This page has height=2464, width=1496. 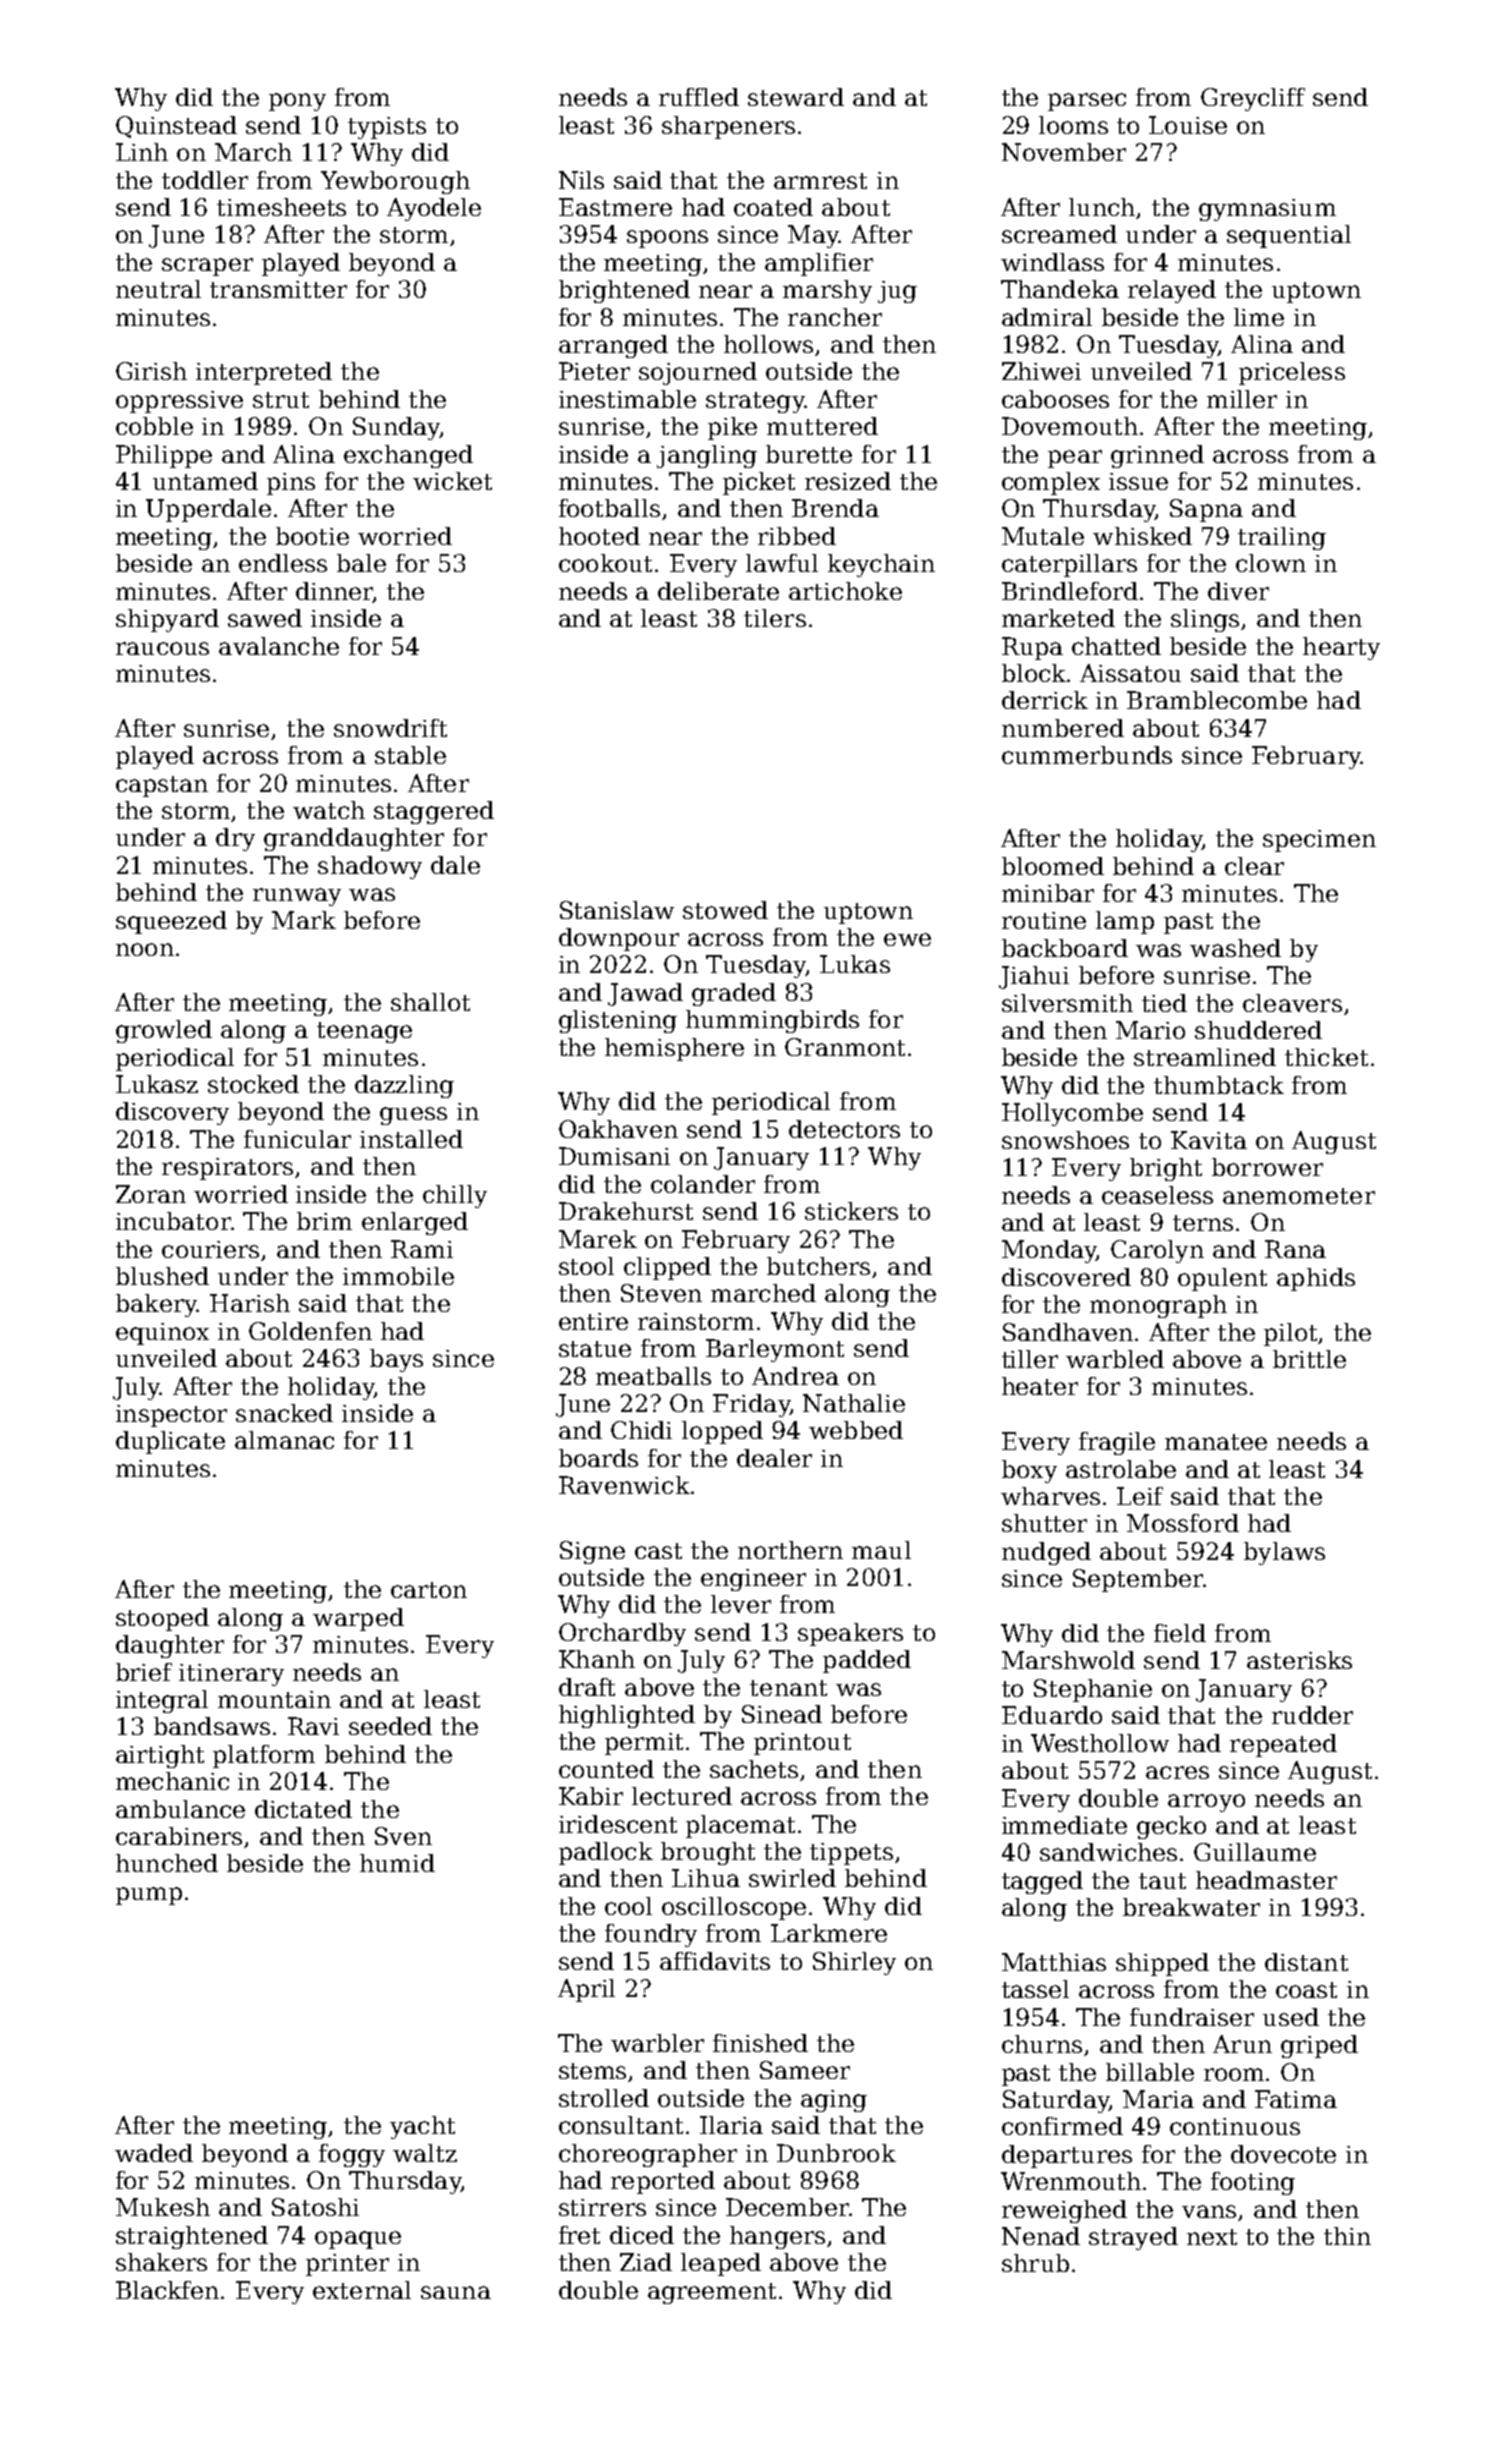 I want to click on priceless, so click(x=1292, y=373).
